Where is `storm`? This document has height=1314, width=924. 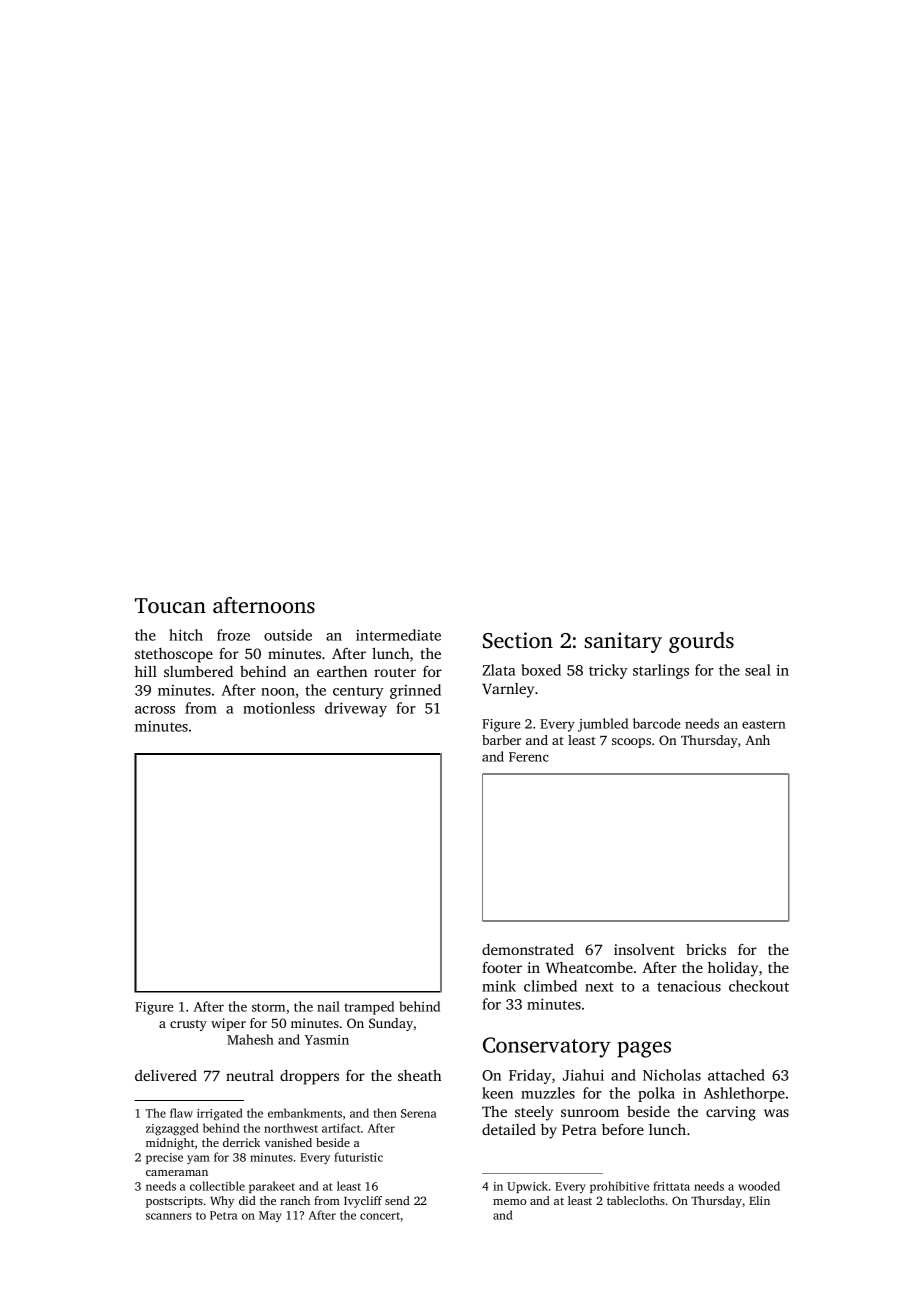 storm is located at coordinates (268, 1007).
